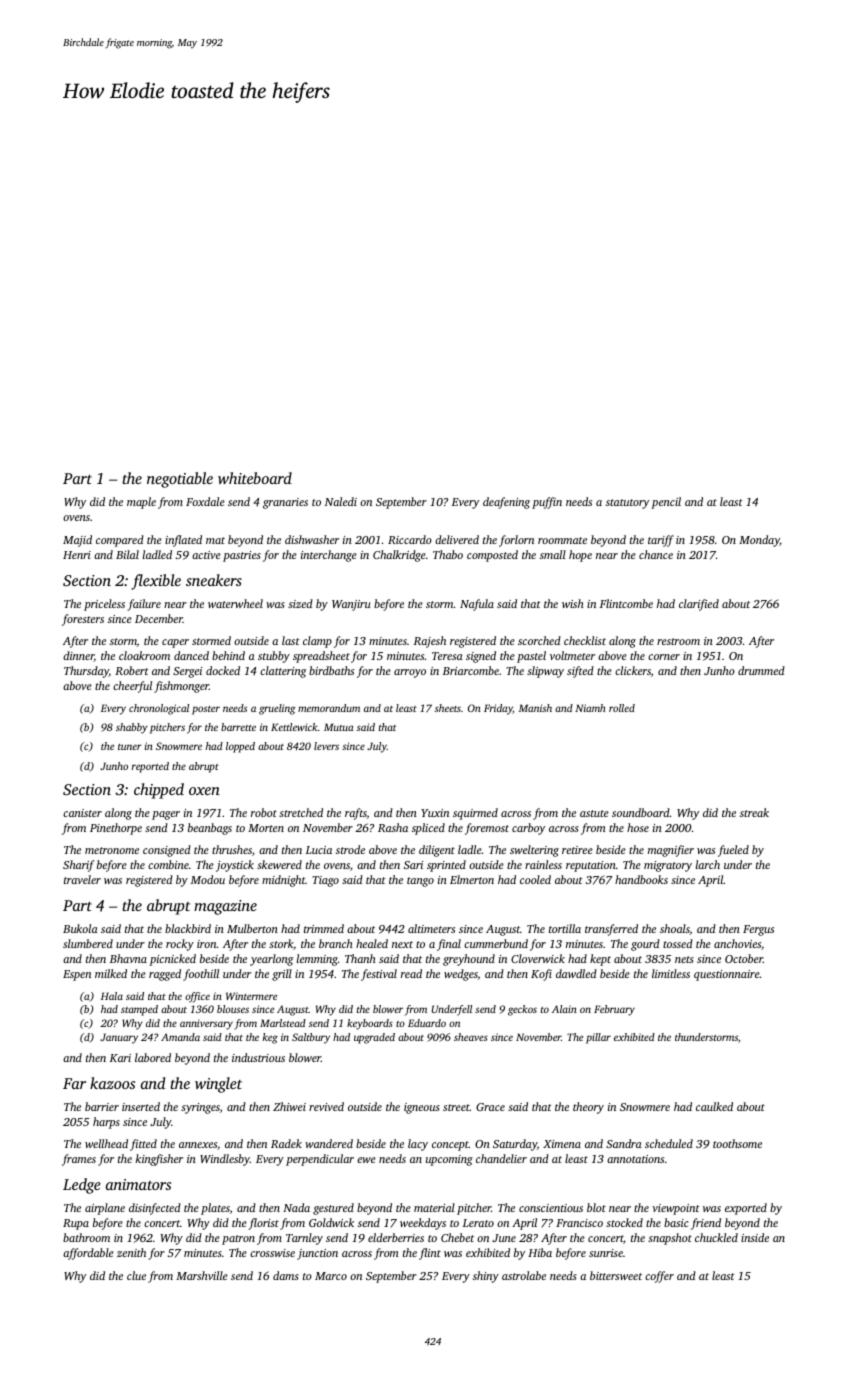 The image size is (849, 1400). What do you see at coordinates (198, 1145) in the screenshot?
I see `annexes` at bounding box center [198, 1145].
